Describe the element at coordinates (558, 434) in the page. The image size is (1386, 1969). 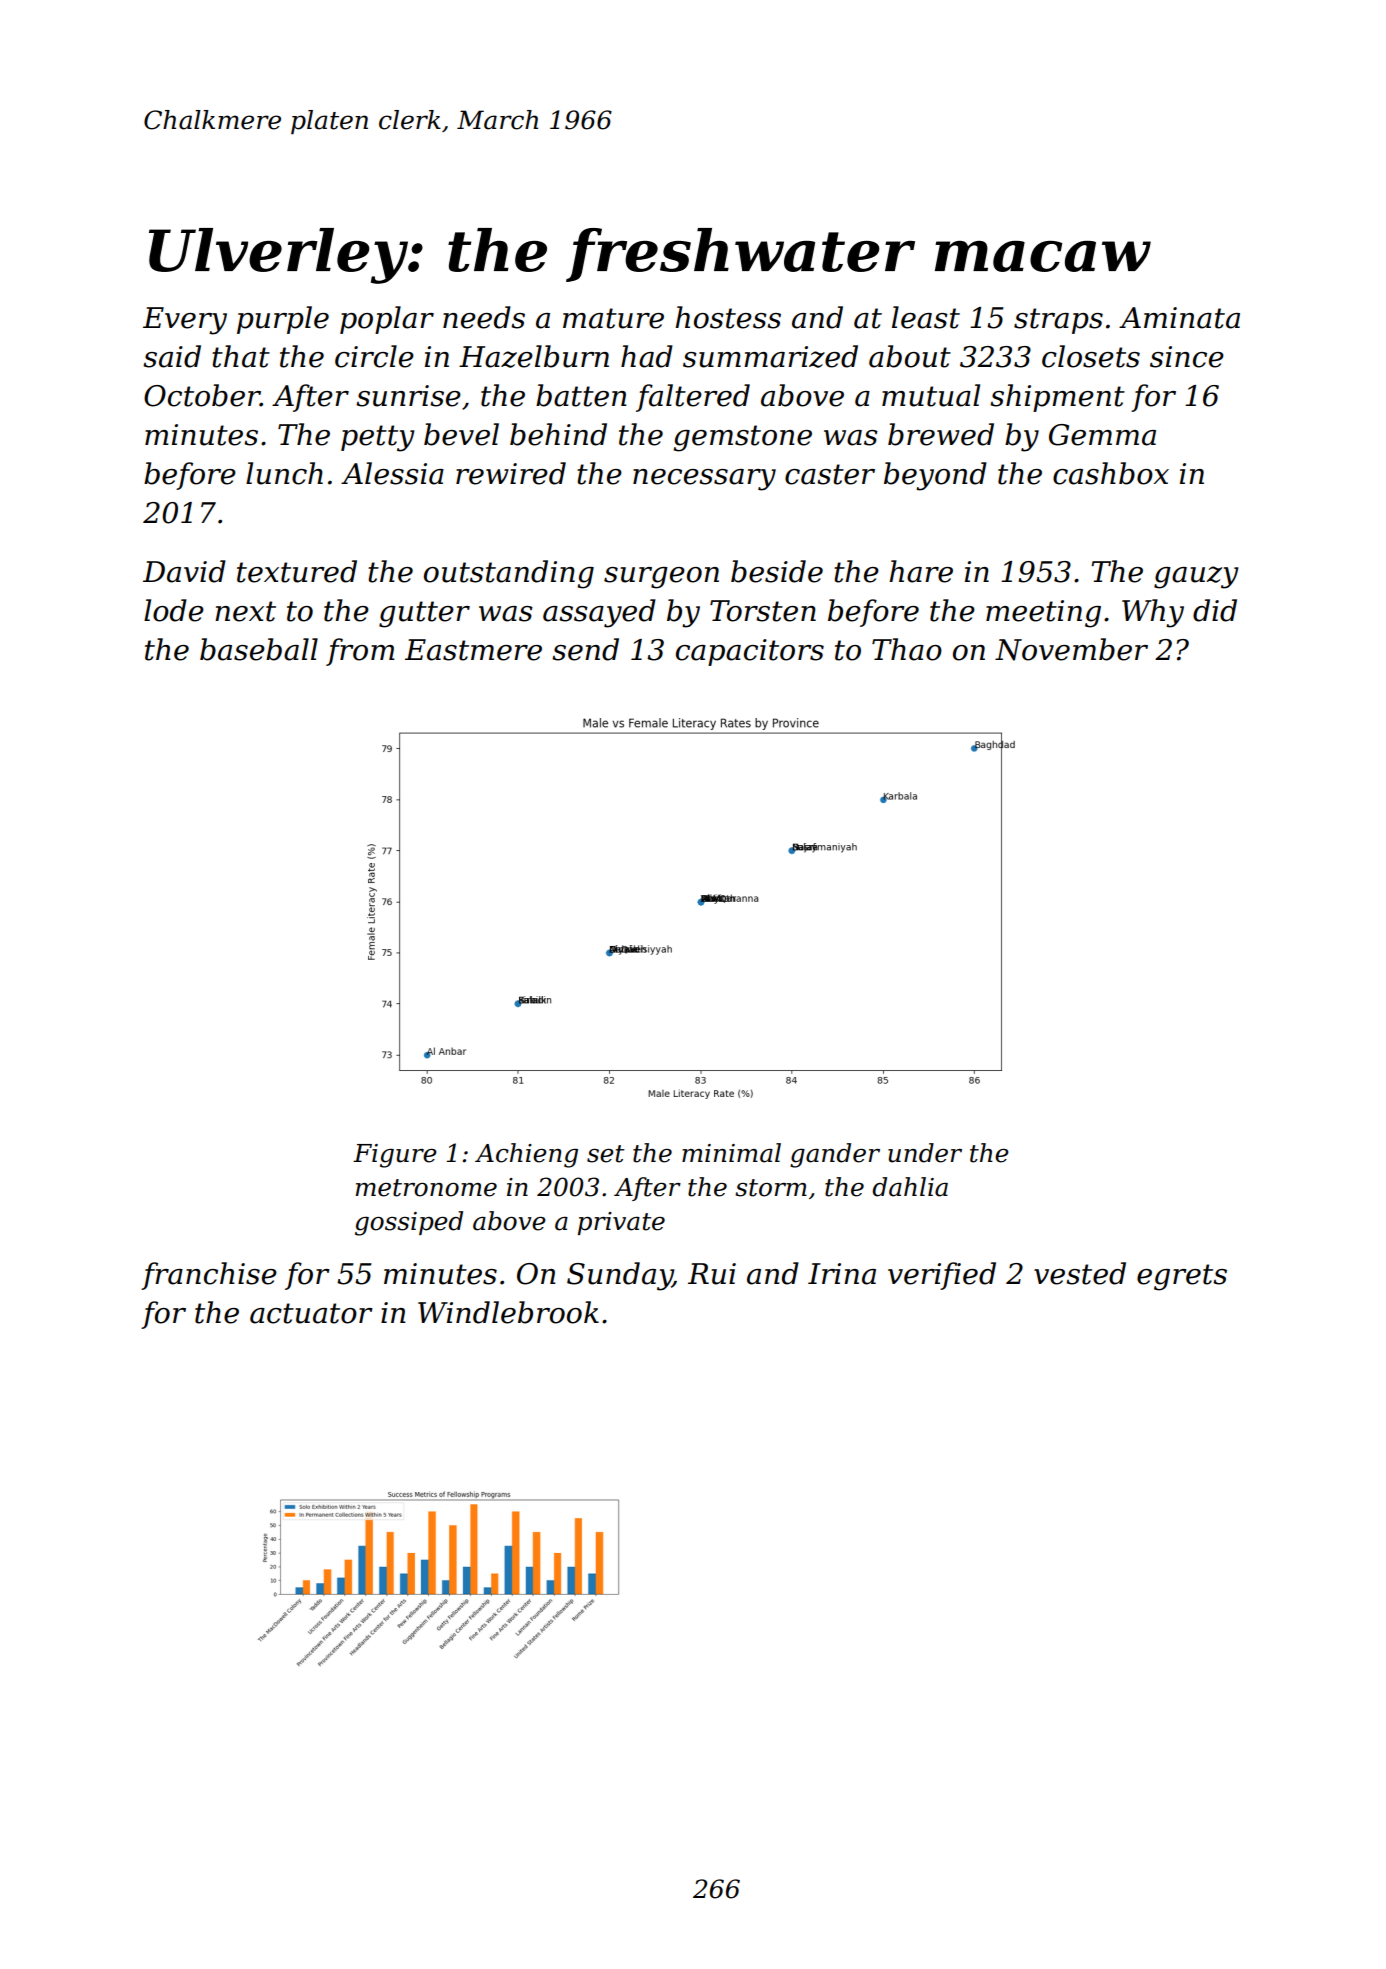
I see `behind` at that location.
